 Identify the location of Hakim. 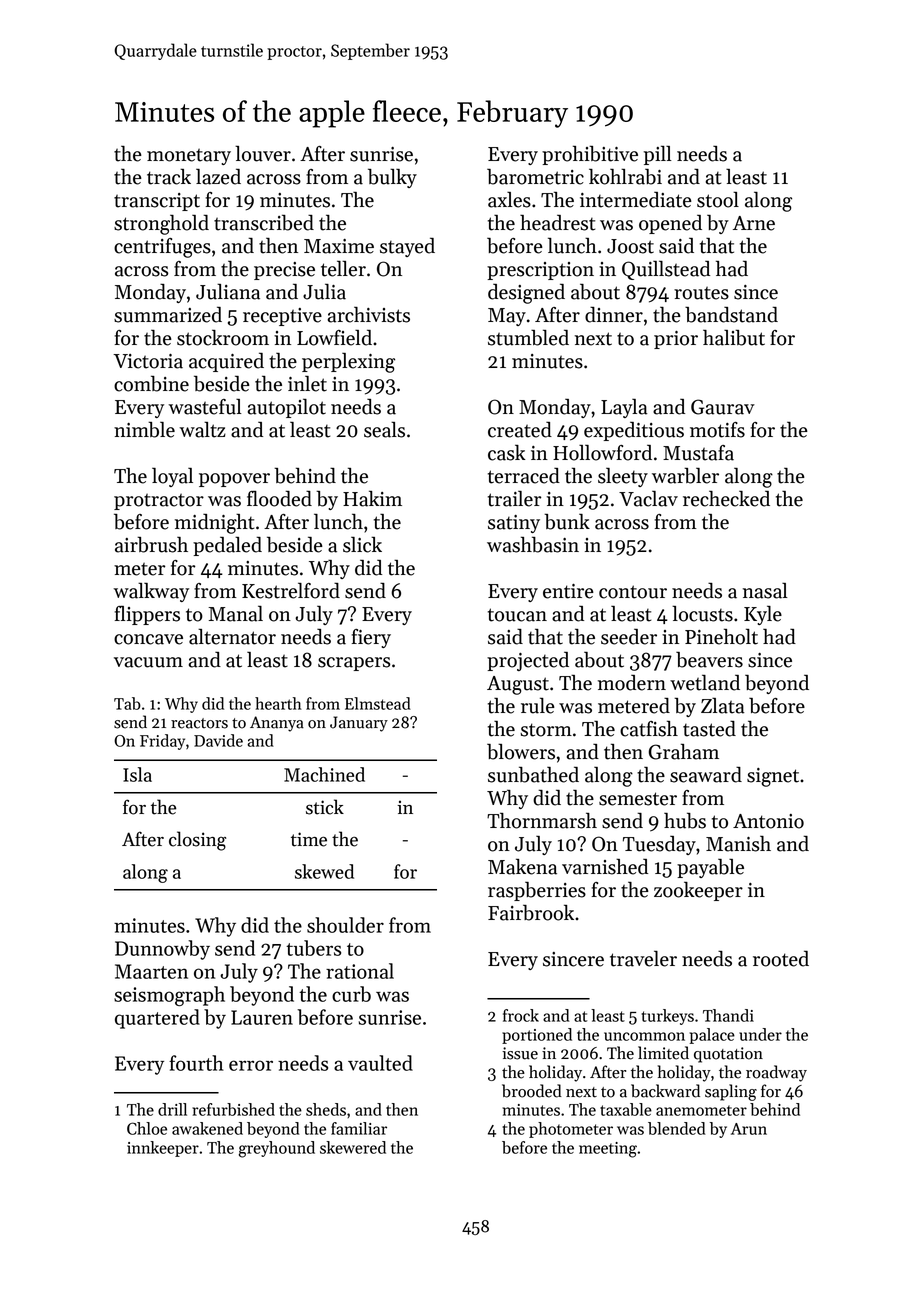
(372, 498).
